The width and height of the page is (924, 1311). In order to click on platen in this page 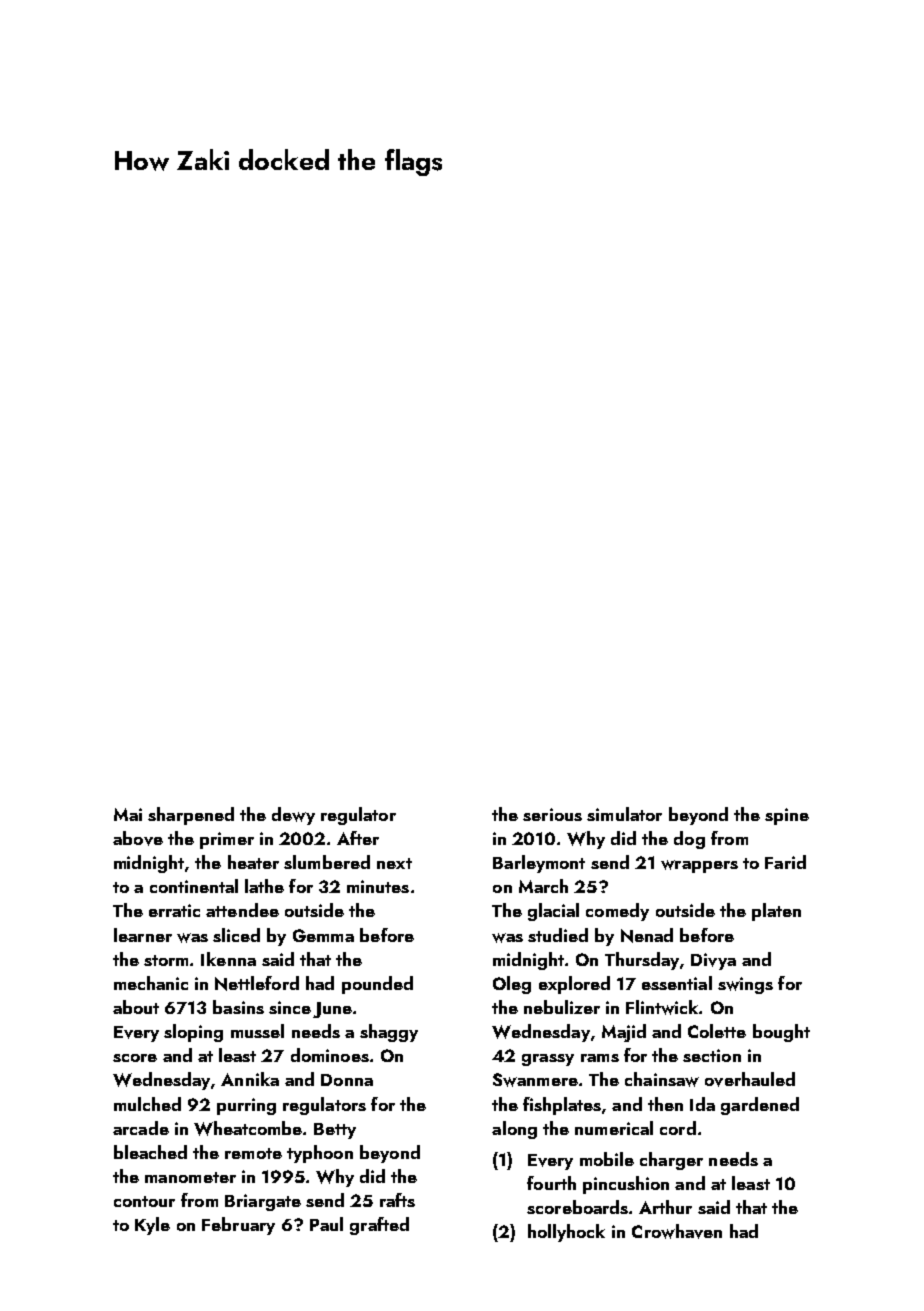, I will do `click(776, 912)`.
